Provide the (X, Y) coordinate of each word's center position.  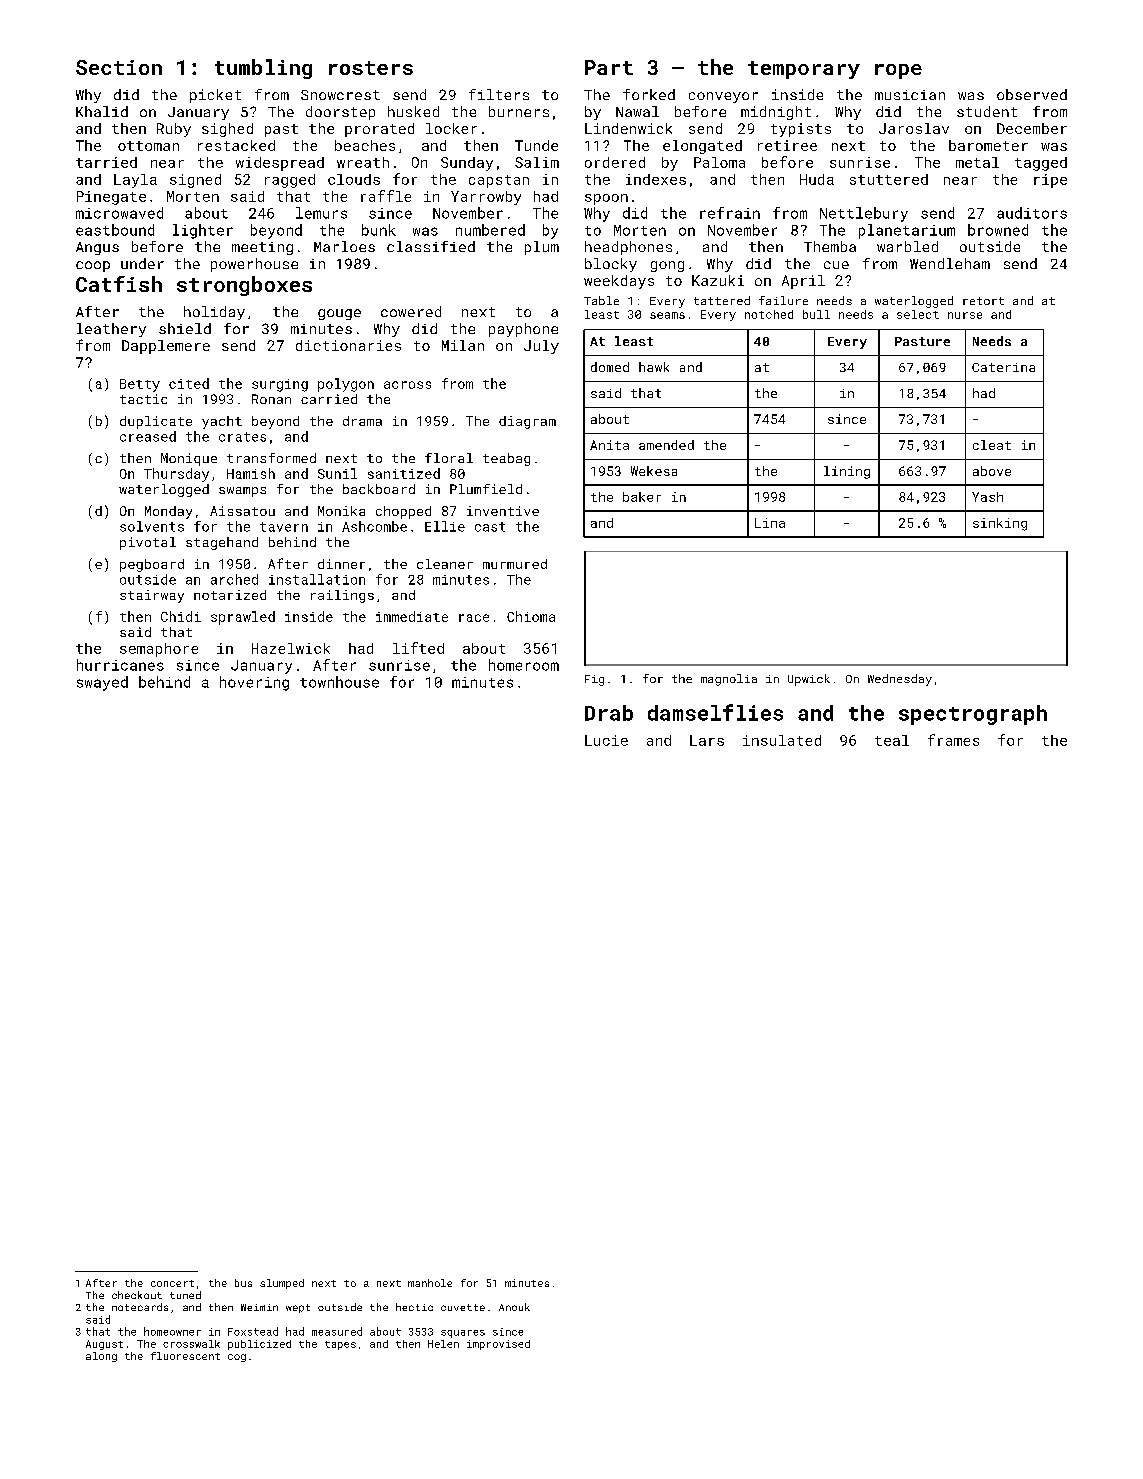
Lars (707, 740)
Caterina (1003, 367)
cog (237, 1358)
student (987, 111)
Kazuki (718, 280)
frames (953, 740)
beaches (365, 145)
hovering (254, 683)
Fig (594, 680)
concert (172, 1283)
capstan (499, 181)
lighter (203, 231)
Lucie (606, 740)
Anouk (514, 1307)
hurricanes (120, 665)
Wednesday (900, 680)
